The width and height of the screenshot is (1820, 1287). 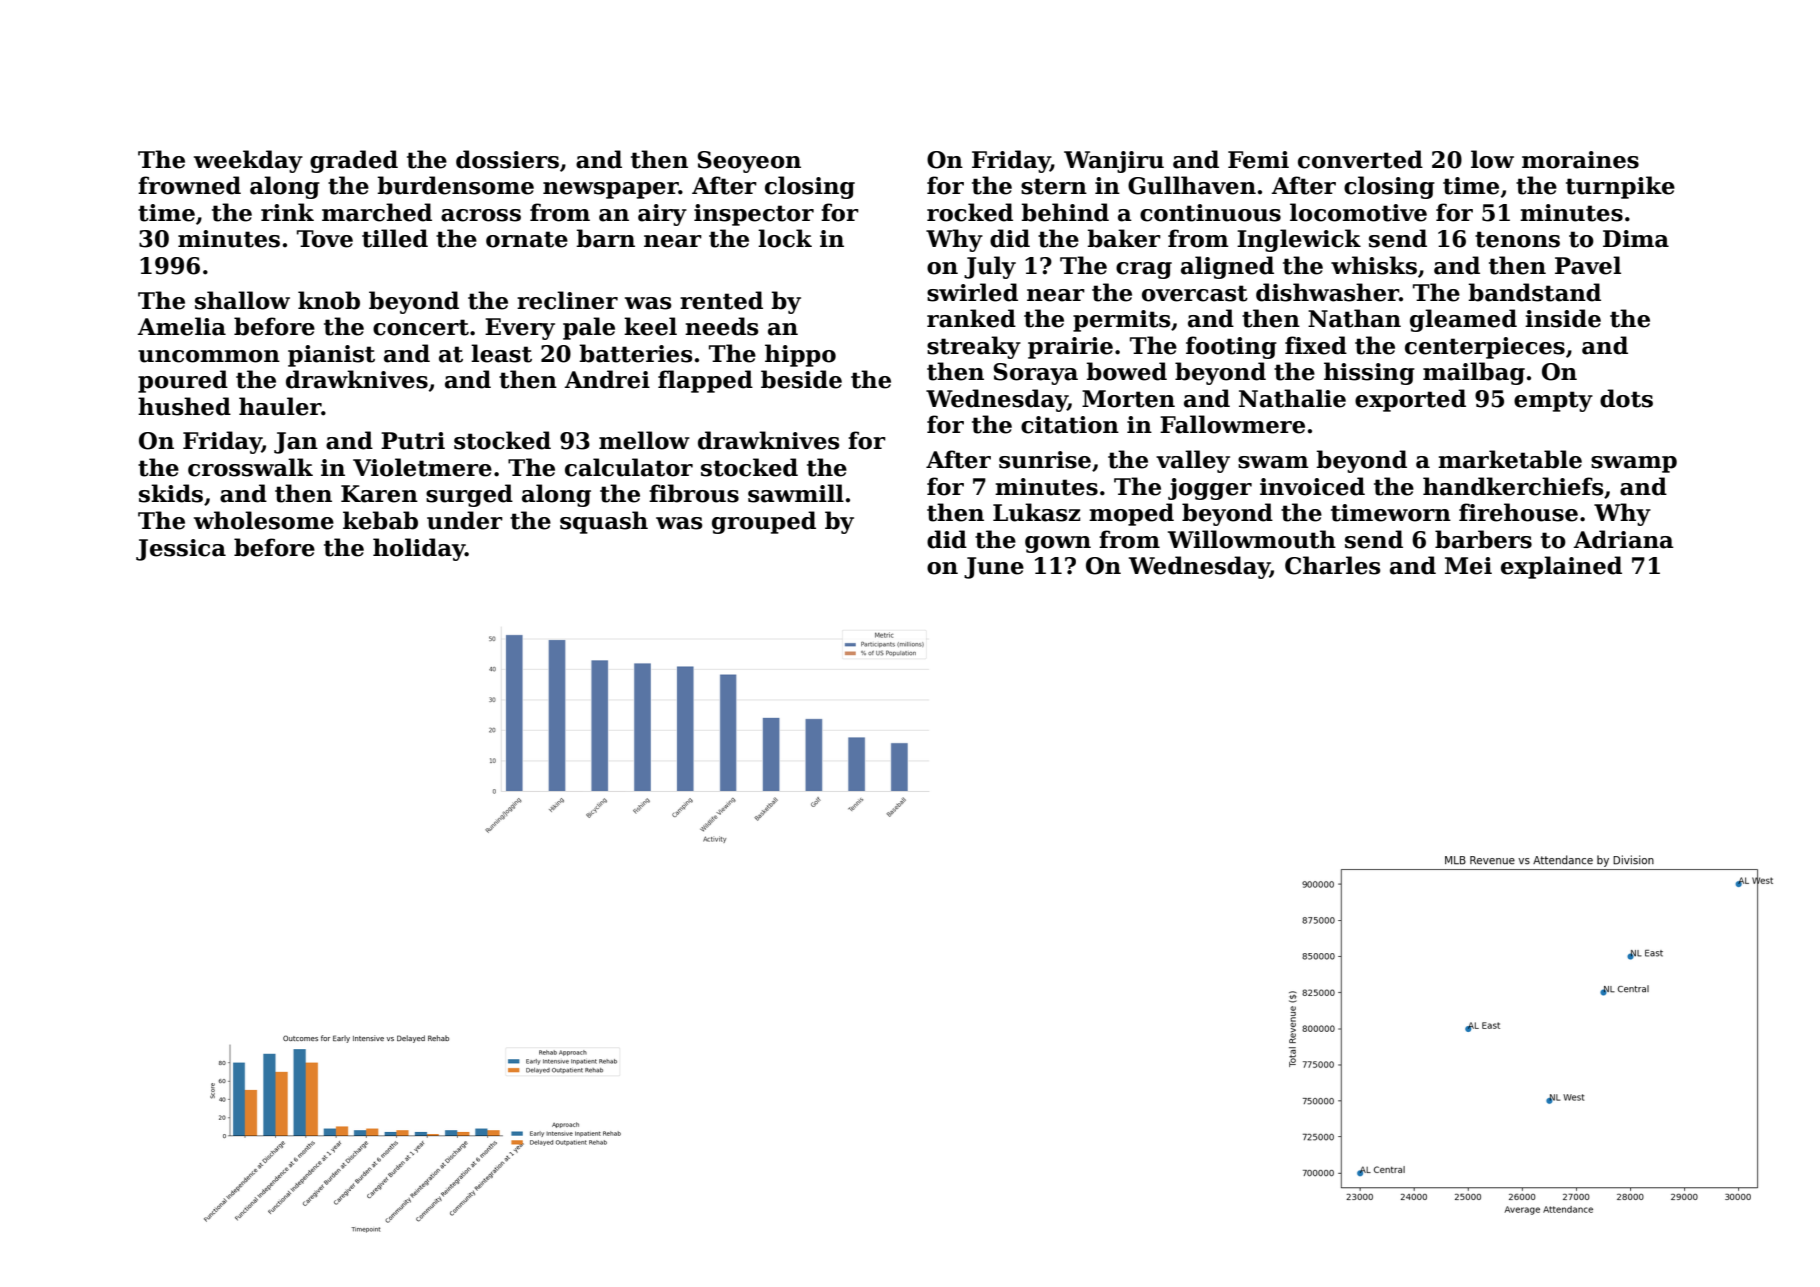 I want to click on Jessica, so click(x=181, y=550).
